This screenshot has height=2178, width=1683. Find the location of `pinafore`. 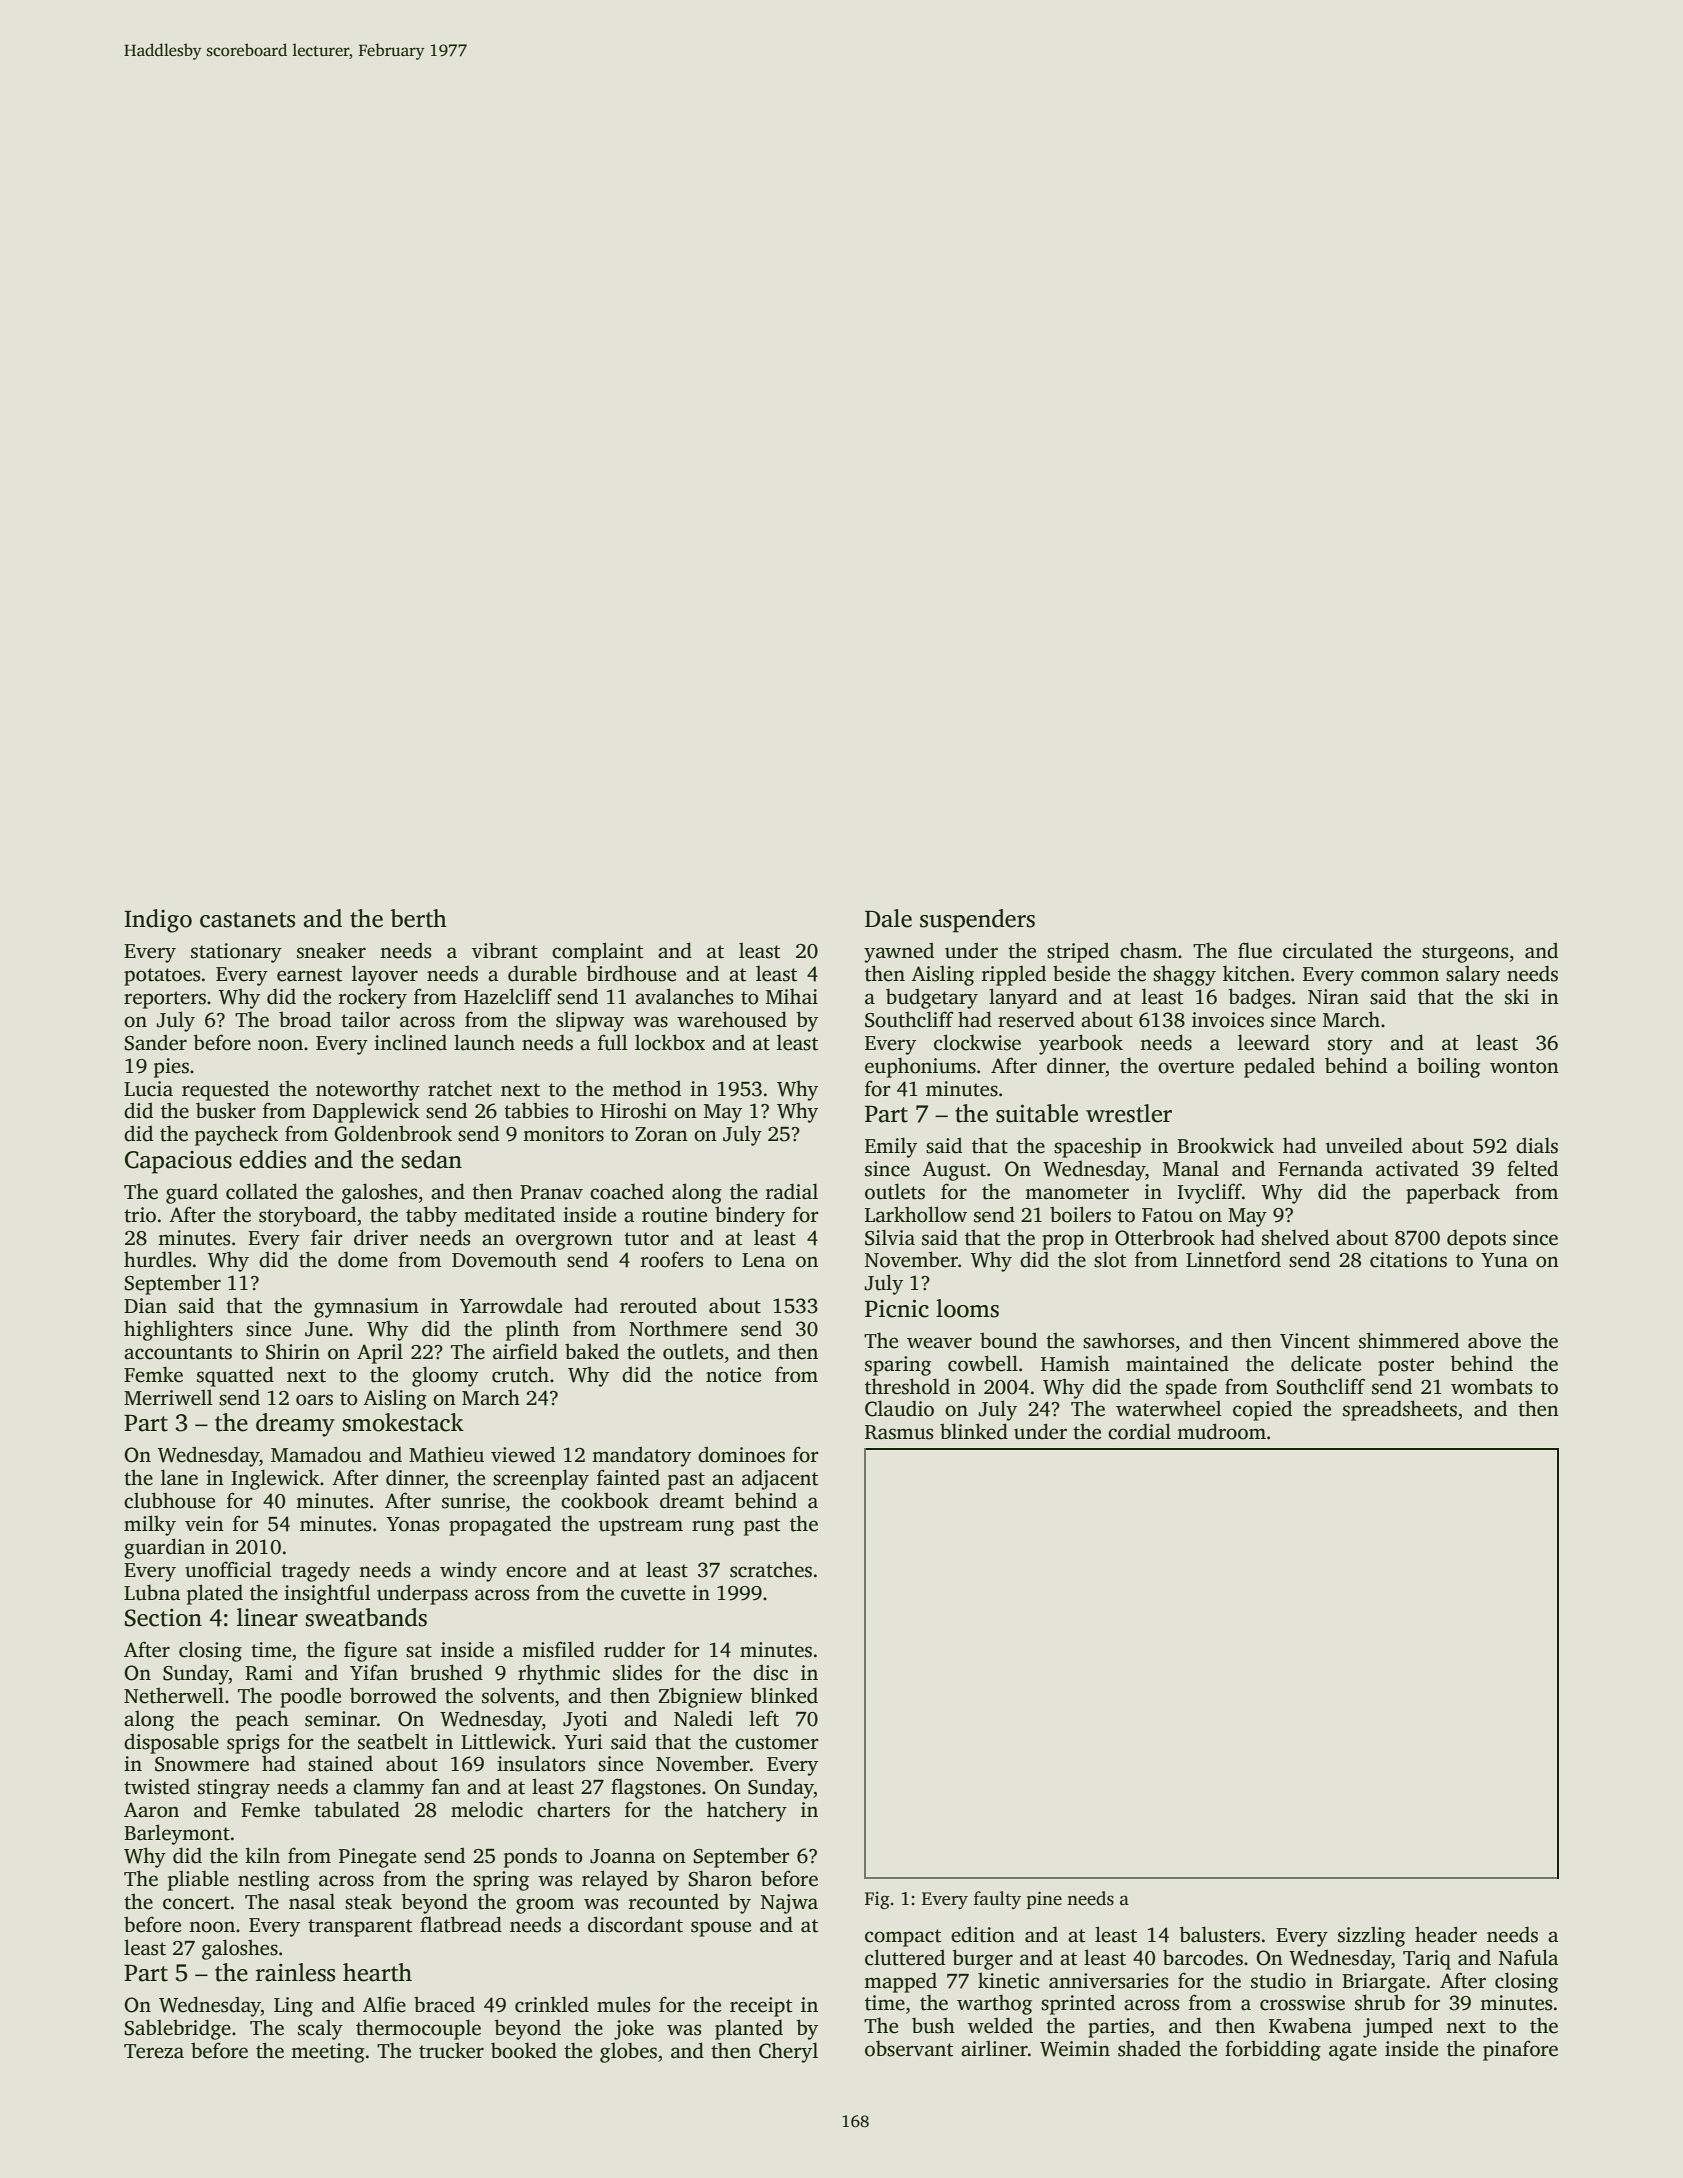

pinafore is located at coordinates (1520, 2050).
